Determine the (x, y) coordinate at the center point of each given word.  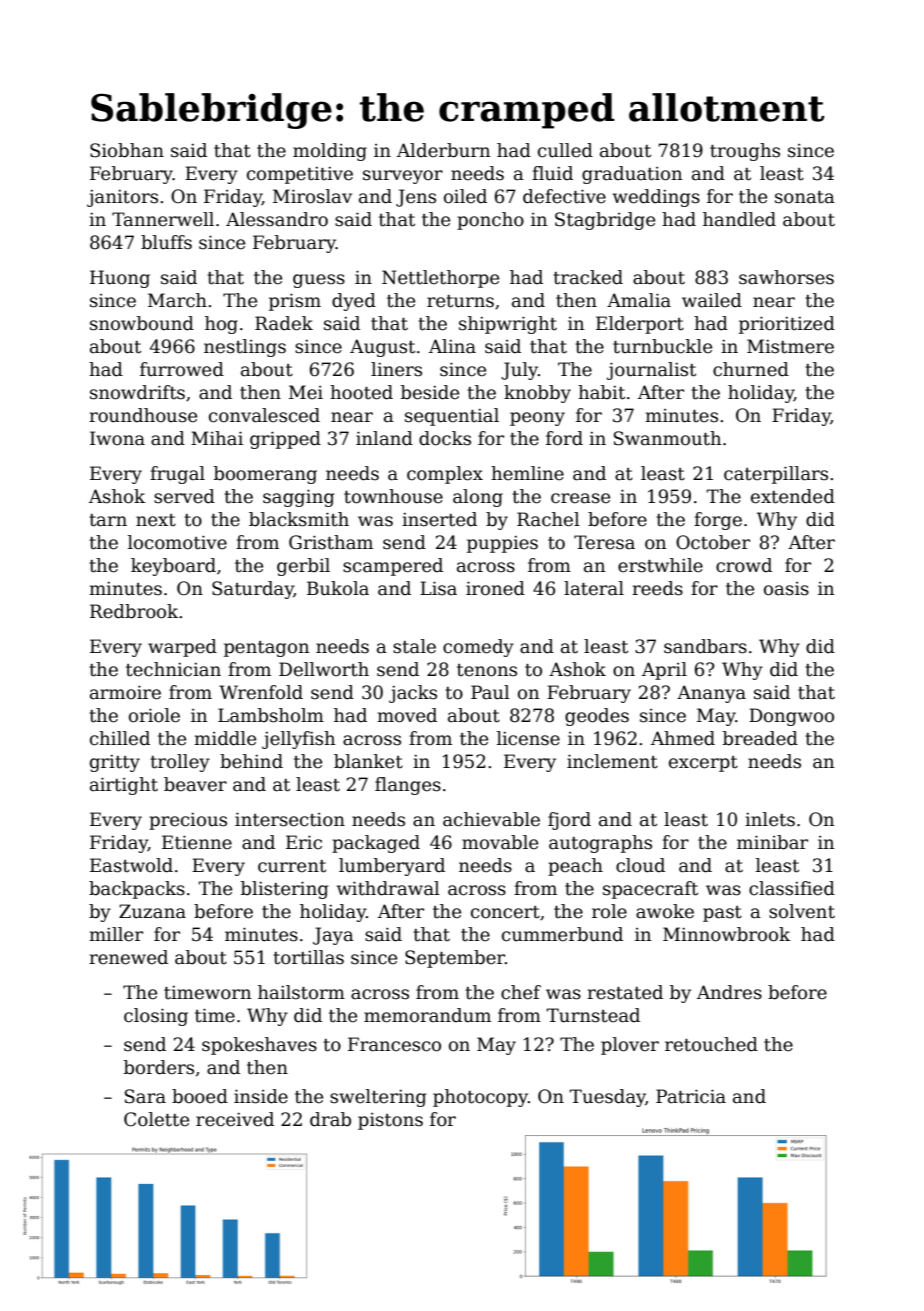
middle (225, 738)
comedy (478, 648)
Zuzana (152, 911)
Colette (156, 1119)
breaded (760, 738)
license (528, 738)
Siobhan (127, 150)
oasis (786, 589)
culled (565, 150)
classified (792, 888)
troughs (745, 152)
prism (295, 302)
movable (500, 842)
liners (396, 369)
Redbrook (134, 611)
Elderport (640, 325)
